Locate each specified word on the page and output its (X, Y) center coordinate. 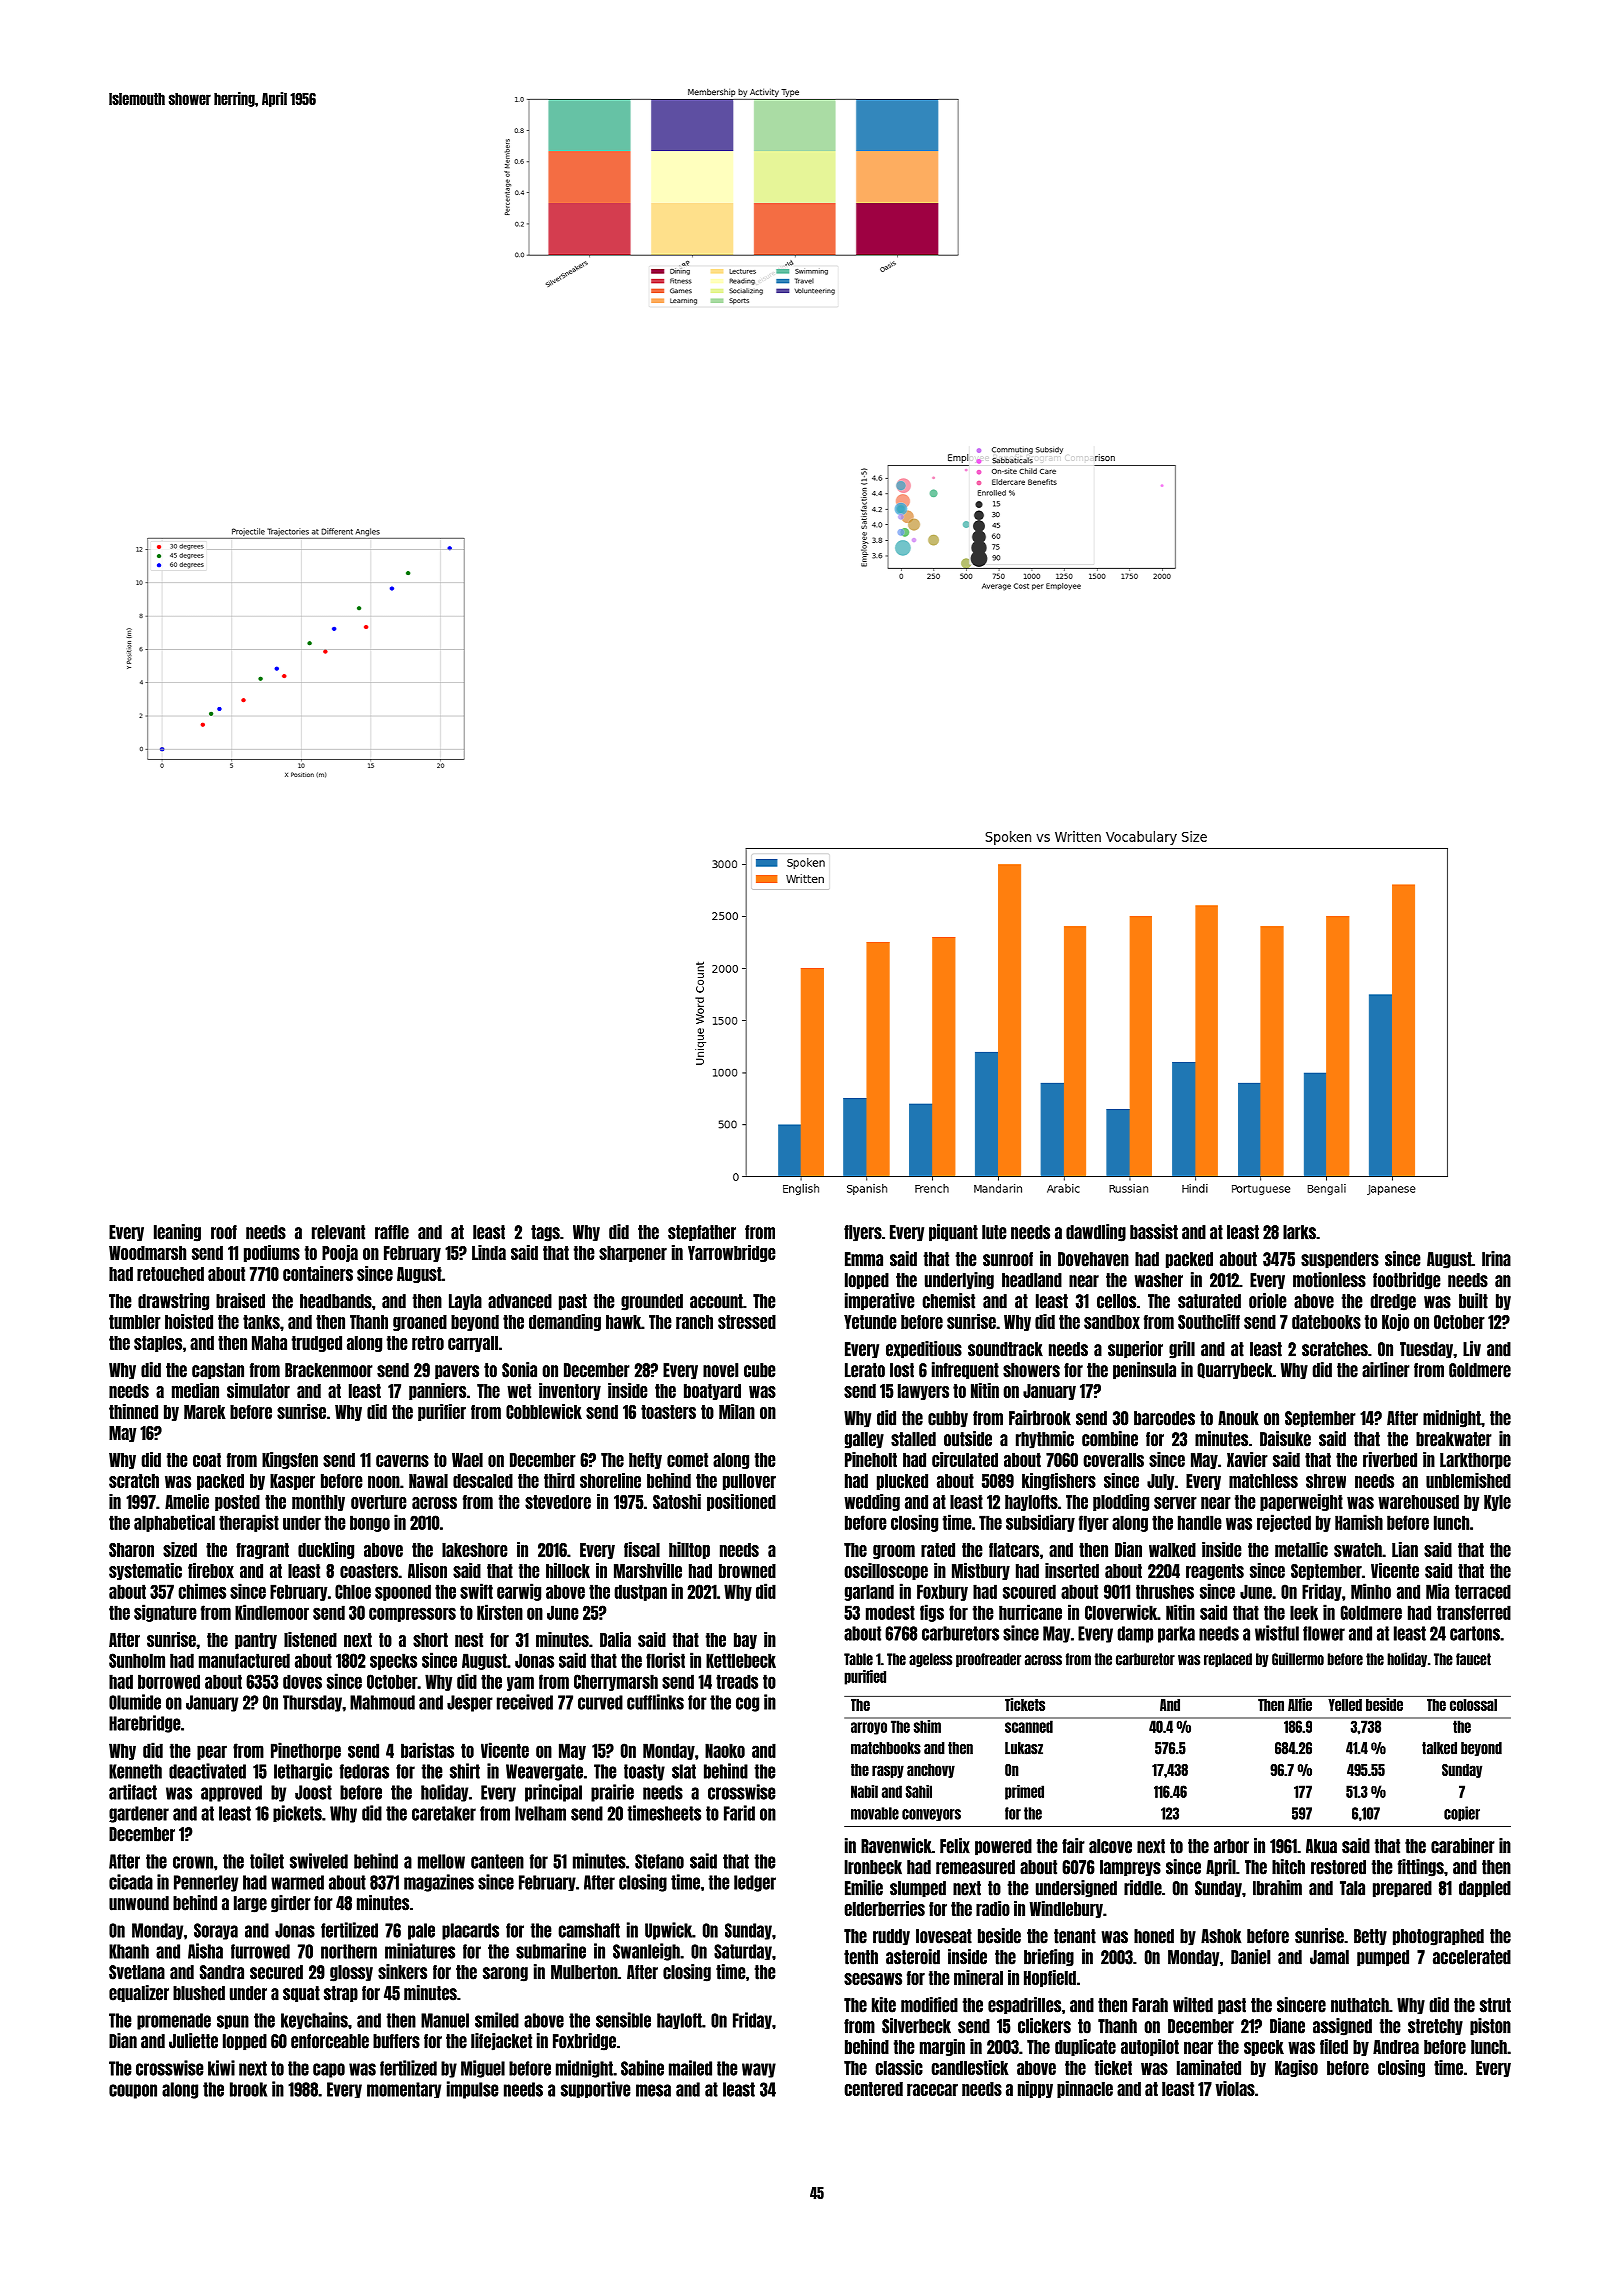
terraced (1483, 1591)
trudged (317, 1344)
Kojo (1395, 1322)
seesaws (873, 1979)
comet (687, 1460)
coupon (133, 2091)
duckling (326, 1550)
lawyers (923, 1392)
